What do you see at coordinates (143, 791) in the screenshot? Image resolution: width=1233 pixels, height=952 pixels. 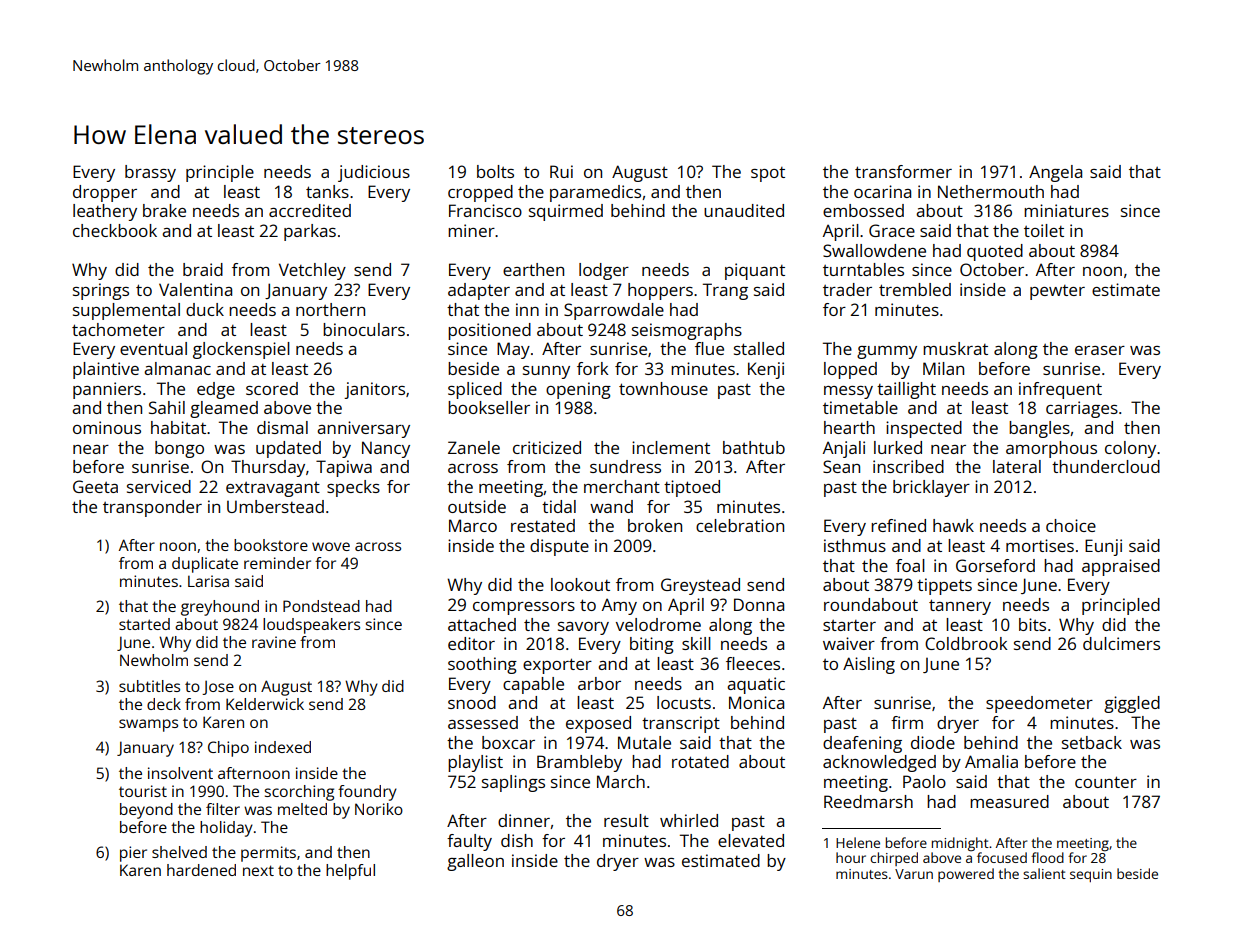 I see `tourist` at bounding box center [143, 791].
